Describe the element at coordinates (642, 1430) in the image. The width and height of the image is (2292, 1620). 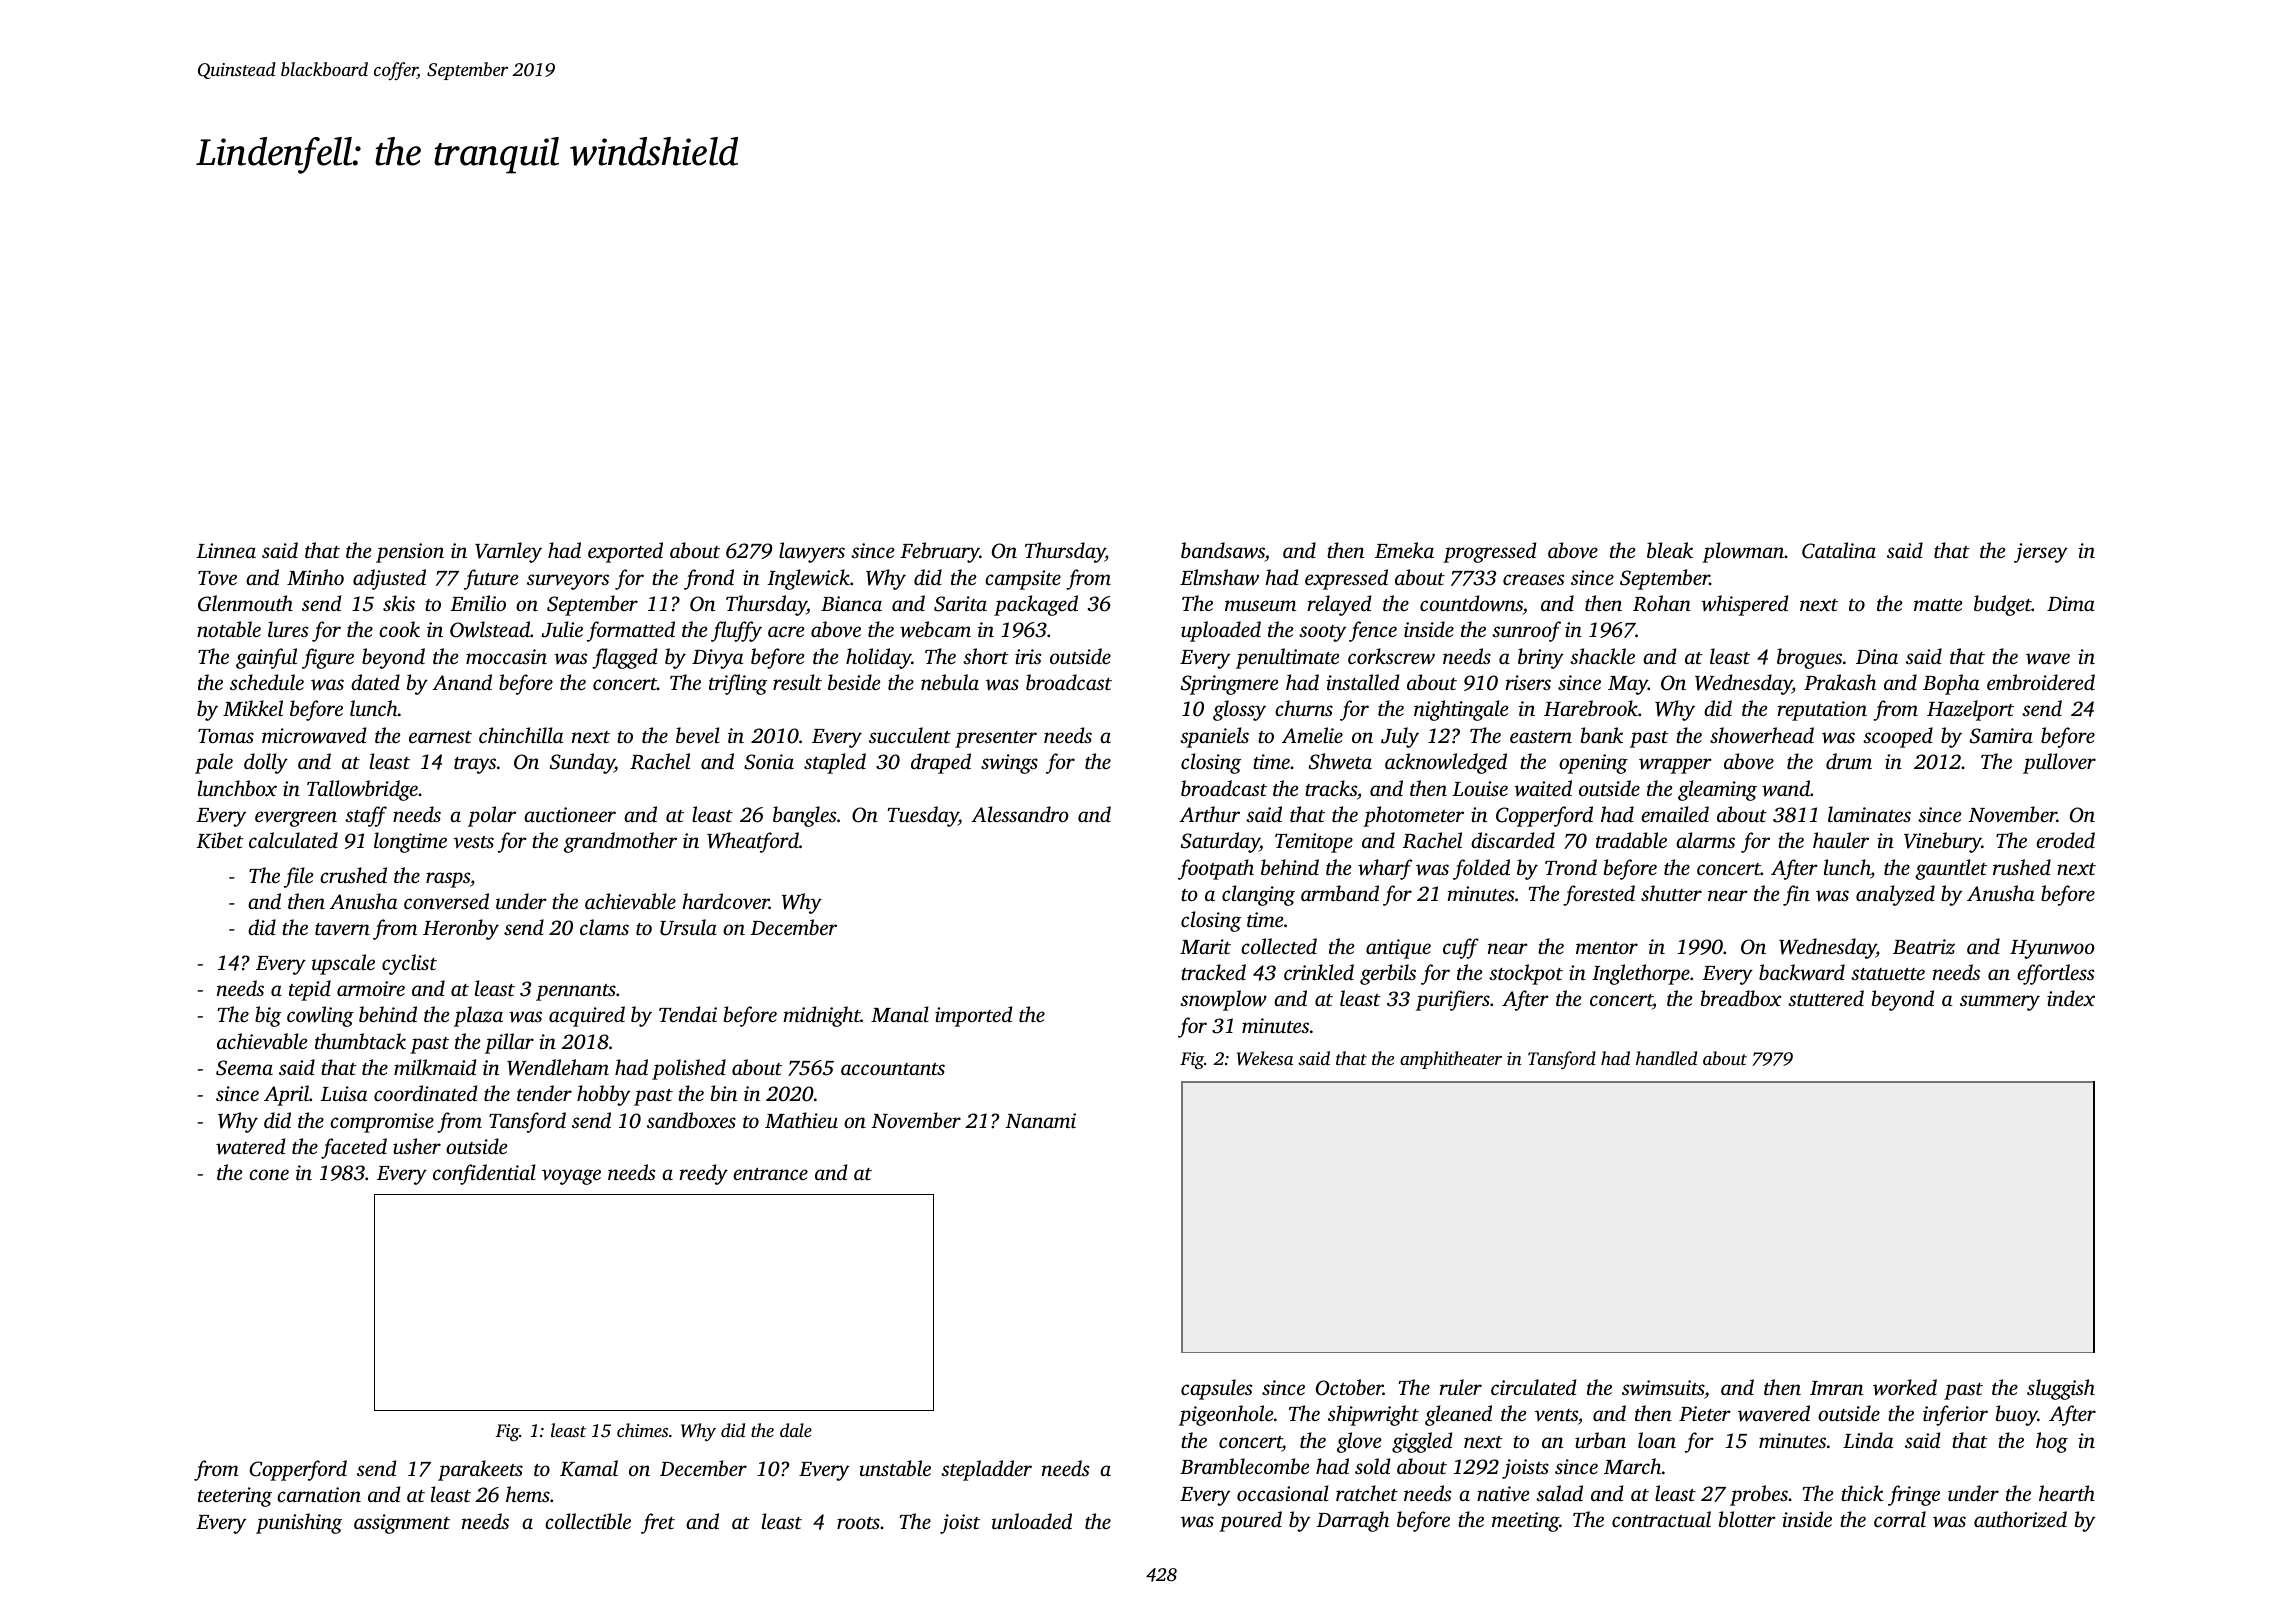
I see `chimes` at that location.
